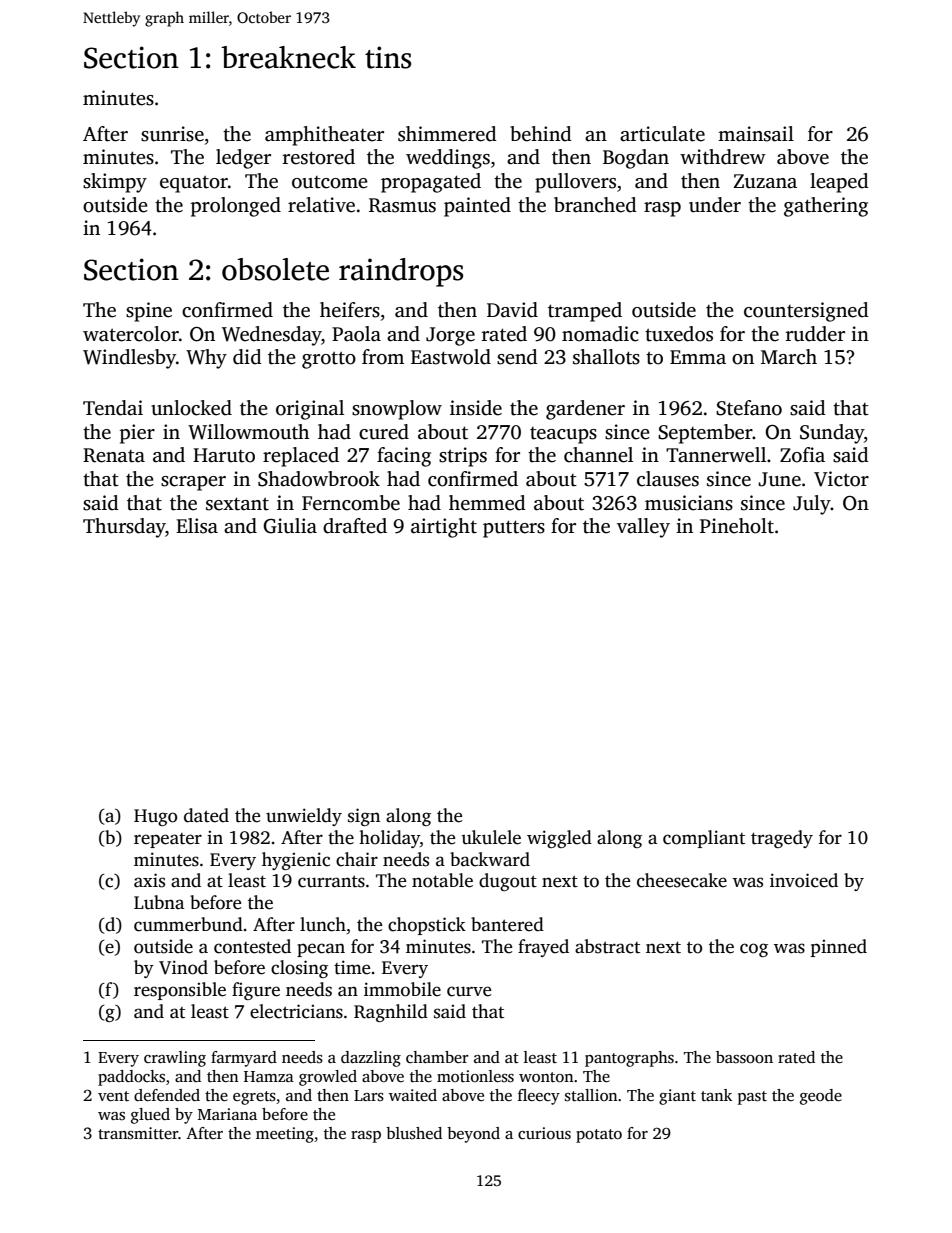  What do you see at coordinates (841, 479) in the screenshot?
I see `Victor` at bounding box center [841, 479].
